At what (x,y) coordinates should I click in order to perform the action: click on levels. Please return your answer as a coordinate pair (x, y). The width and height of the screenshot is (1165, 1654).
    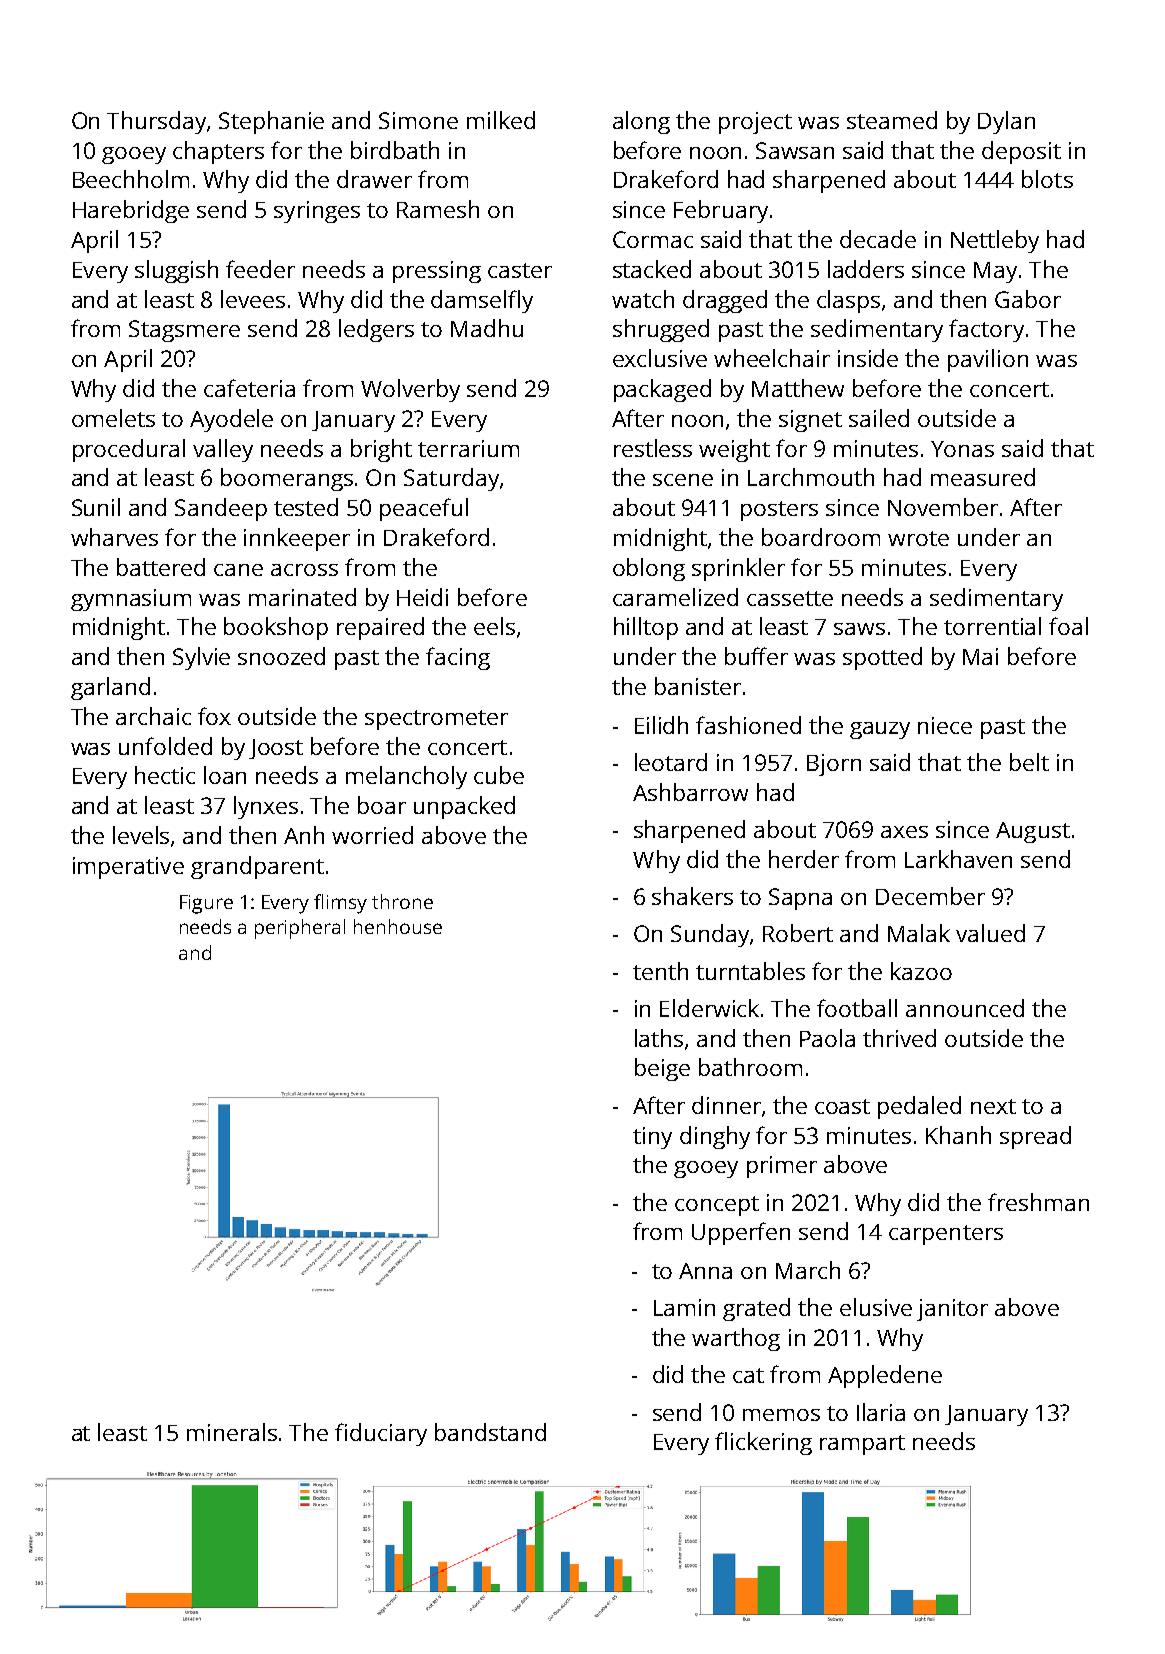
    Looking at the image, I should click on (141, 835).
